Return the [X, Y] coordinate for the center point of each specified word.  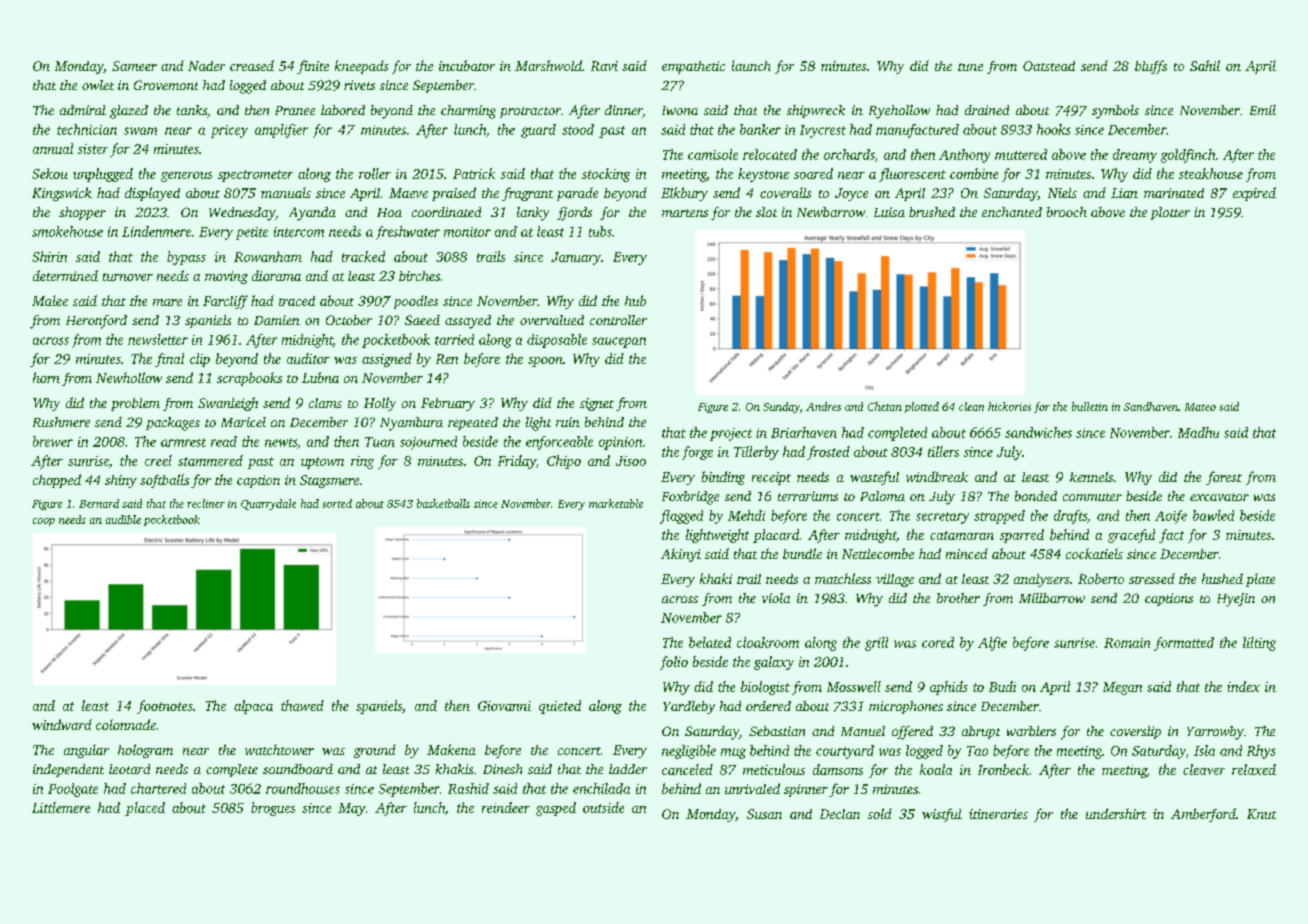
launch [751, 65]
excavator [1219, 497]
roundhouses [303, 788]
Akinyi [681, 555]
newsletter [158, 339]
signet [597, 404]
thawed [302, 705]
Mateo [1200, 407]
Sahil [1205, 65]
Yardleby [689, 707]
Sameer [134, 66]
